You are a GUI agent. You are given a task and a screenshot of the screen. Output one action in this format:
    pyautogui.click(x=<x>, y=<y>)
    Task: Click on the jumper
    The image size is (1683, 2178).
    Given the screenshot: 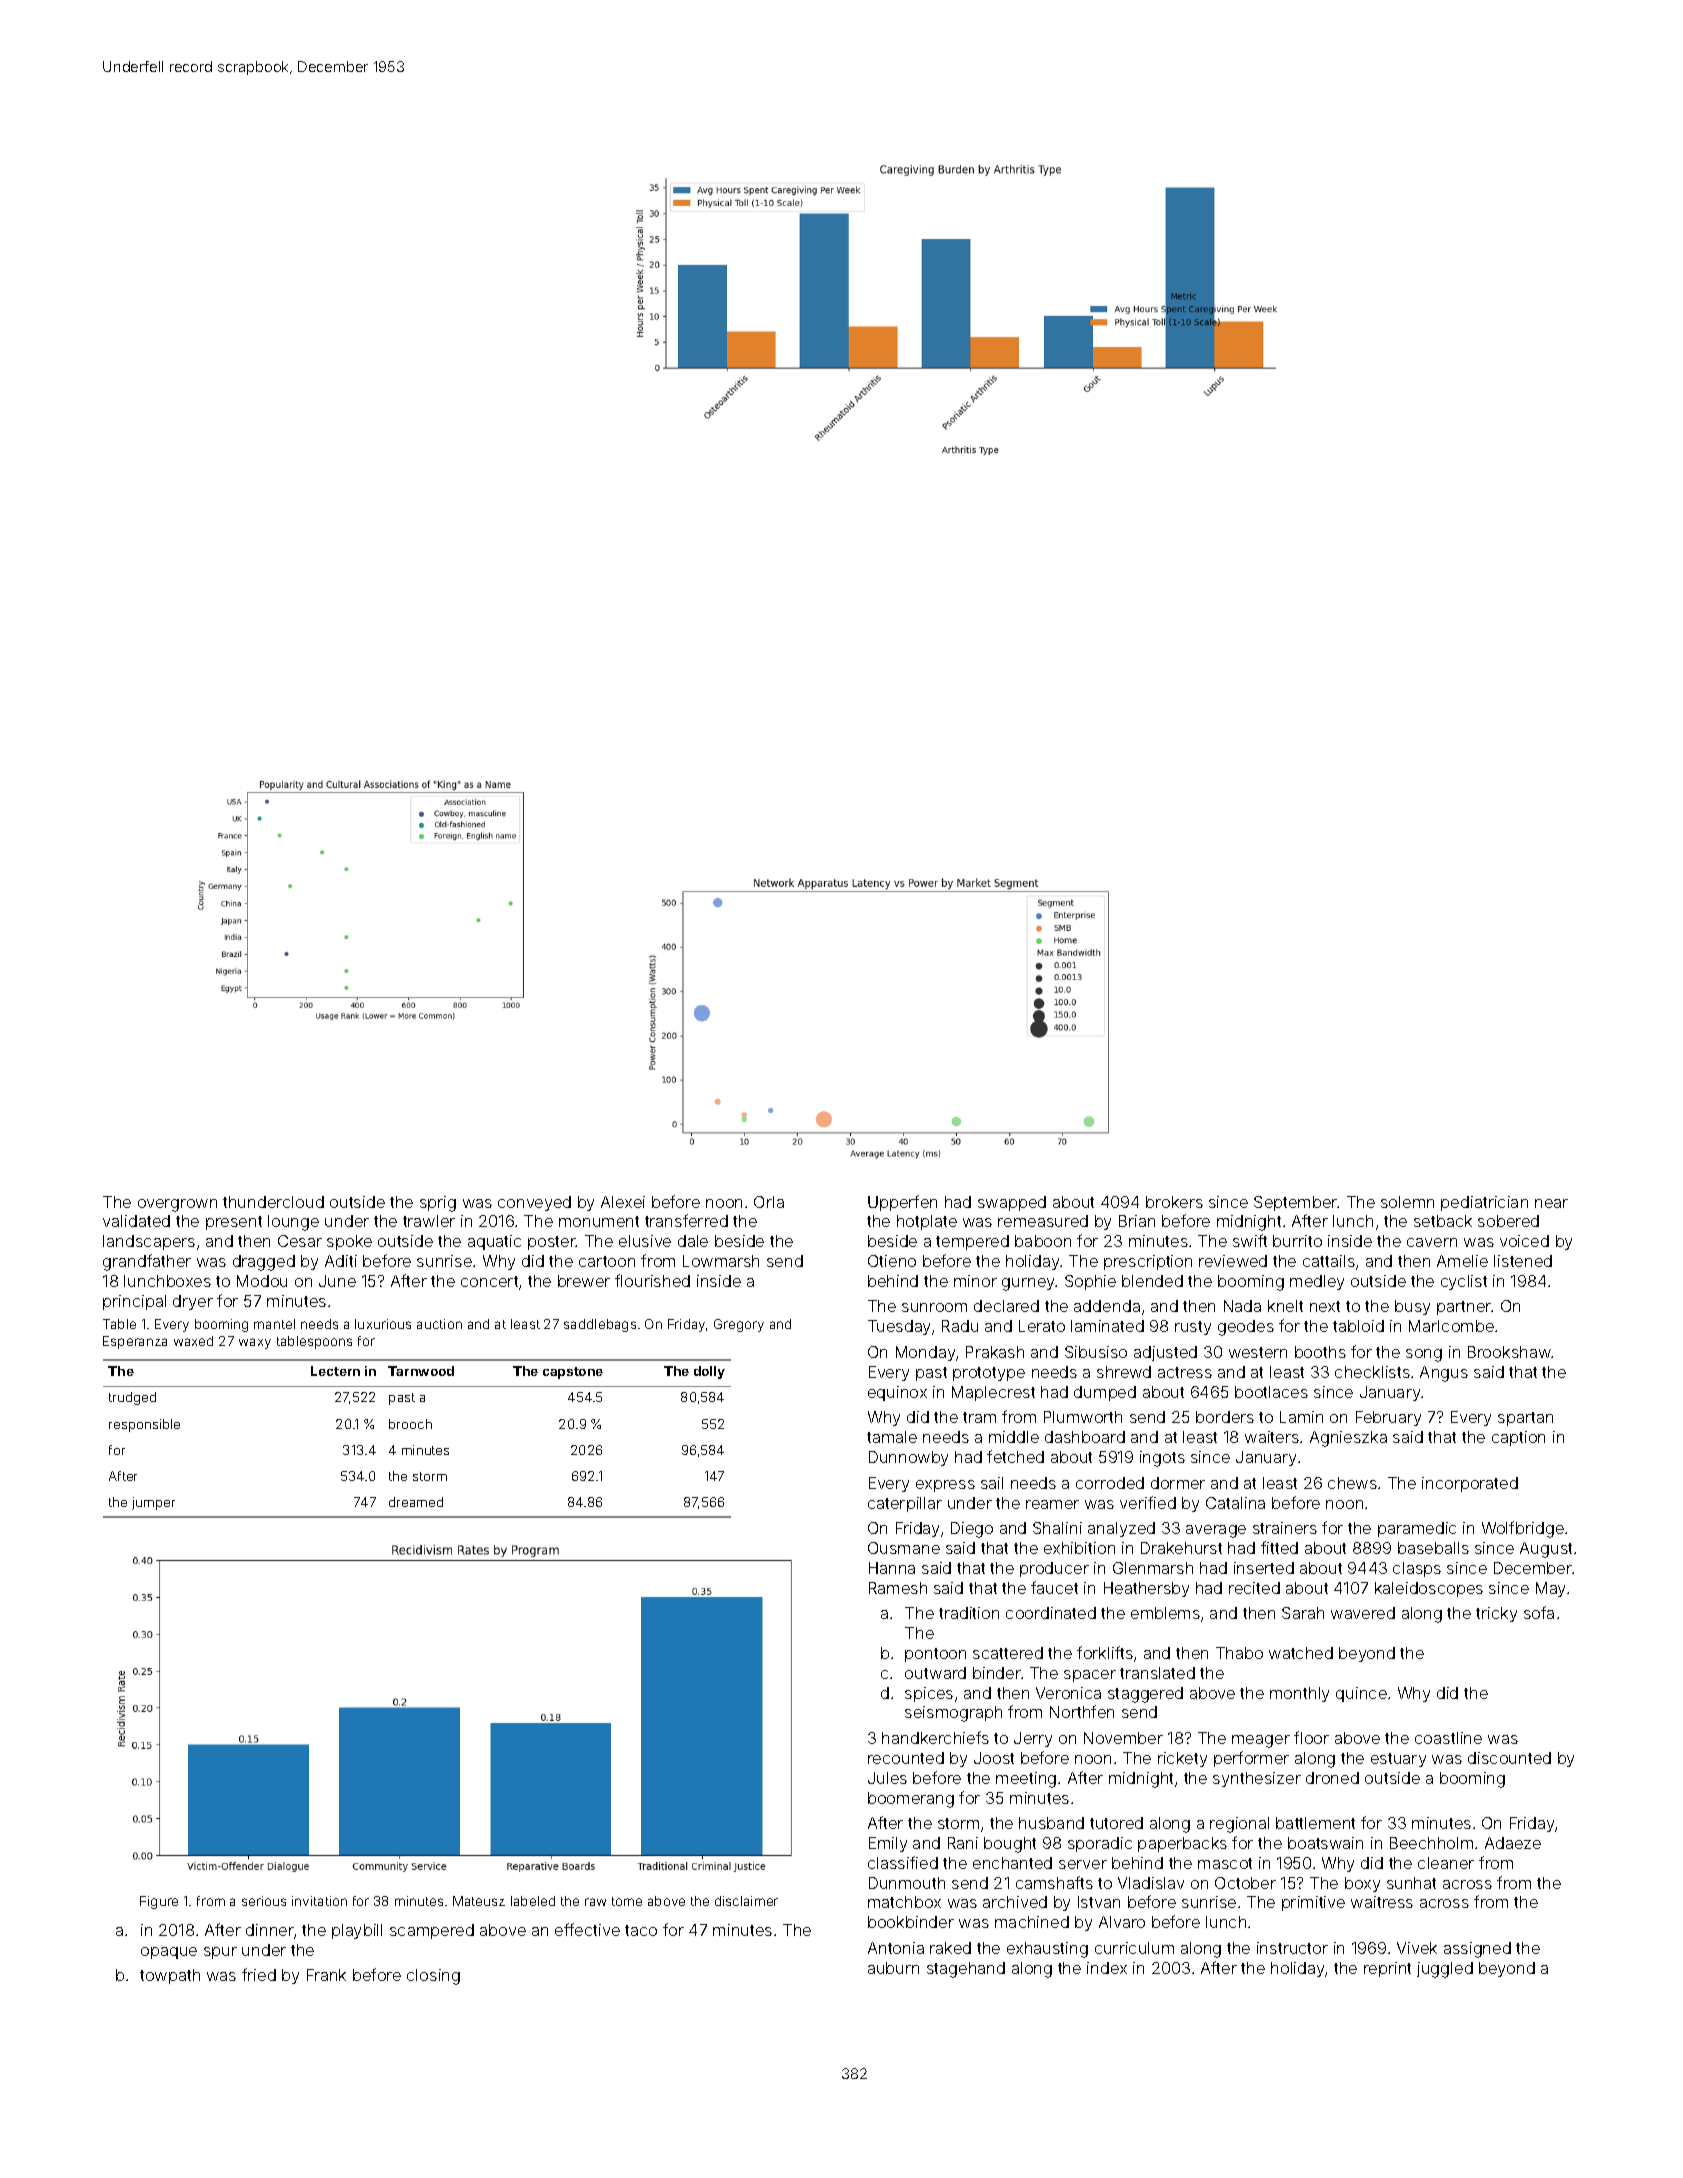 What is the action you would take?
    pyautogui.click(x=153, y=1503)
